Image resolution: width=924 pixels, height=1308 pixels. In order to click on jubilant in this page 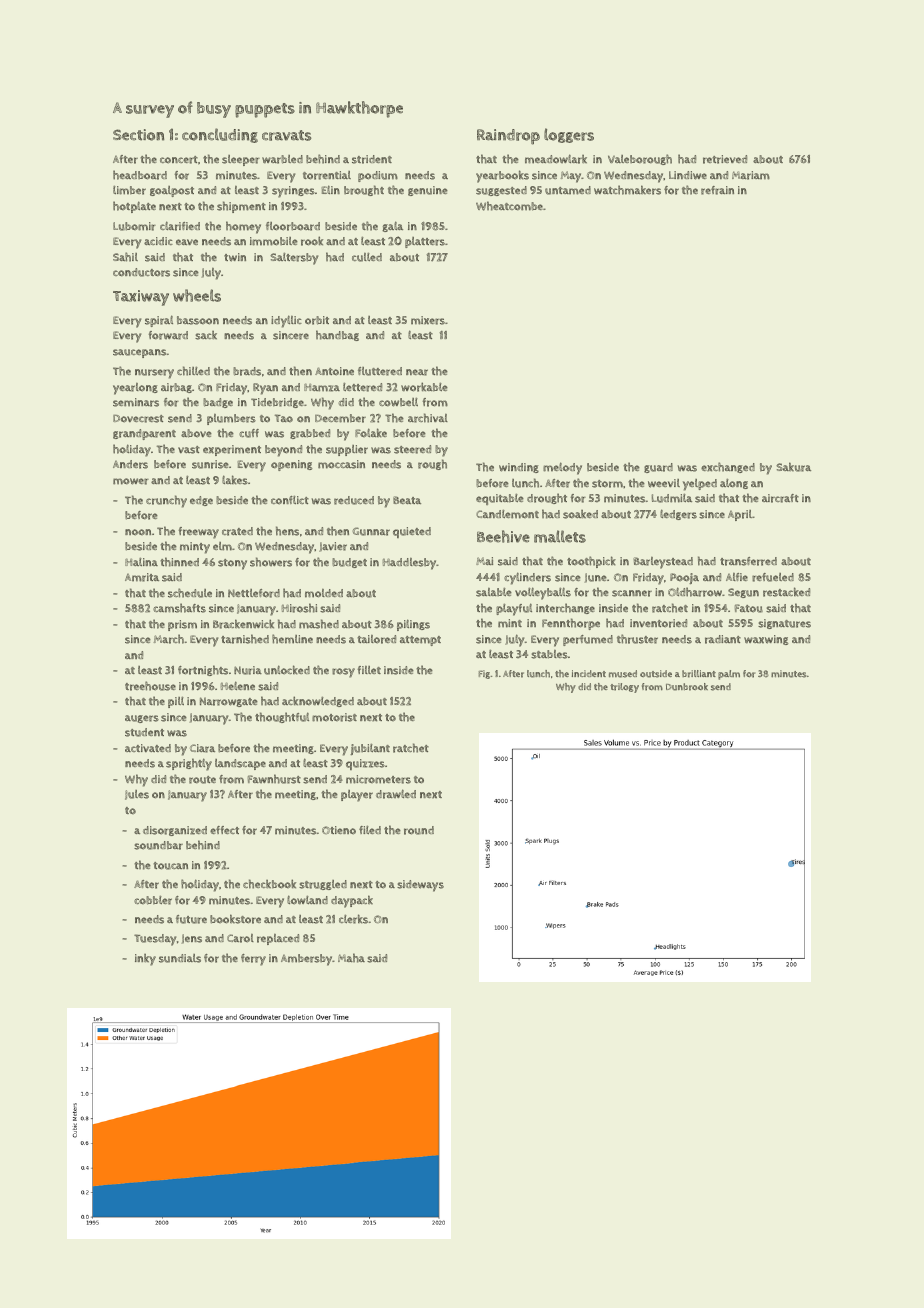, I will do `click(370, 749)`.
